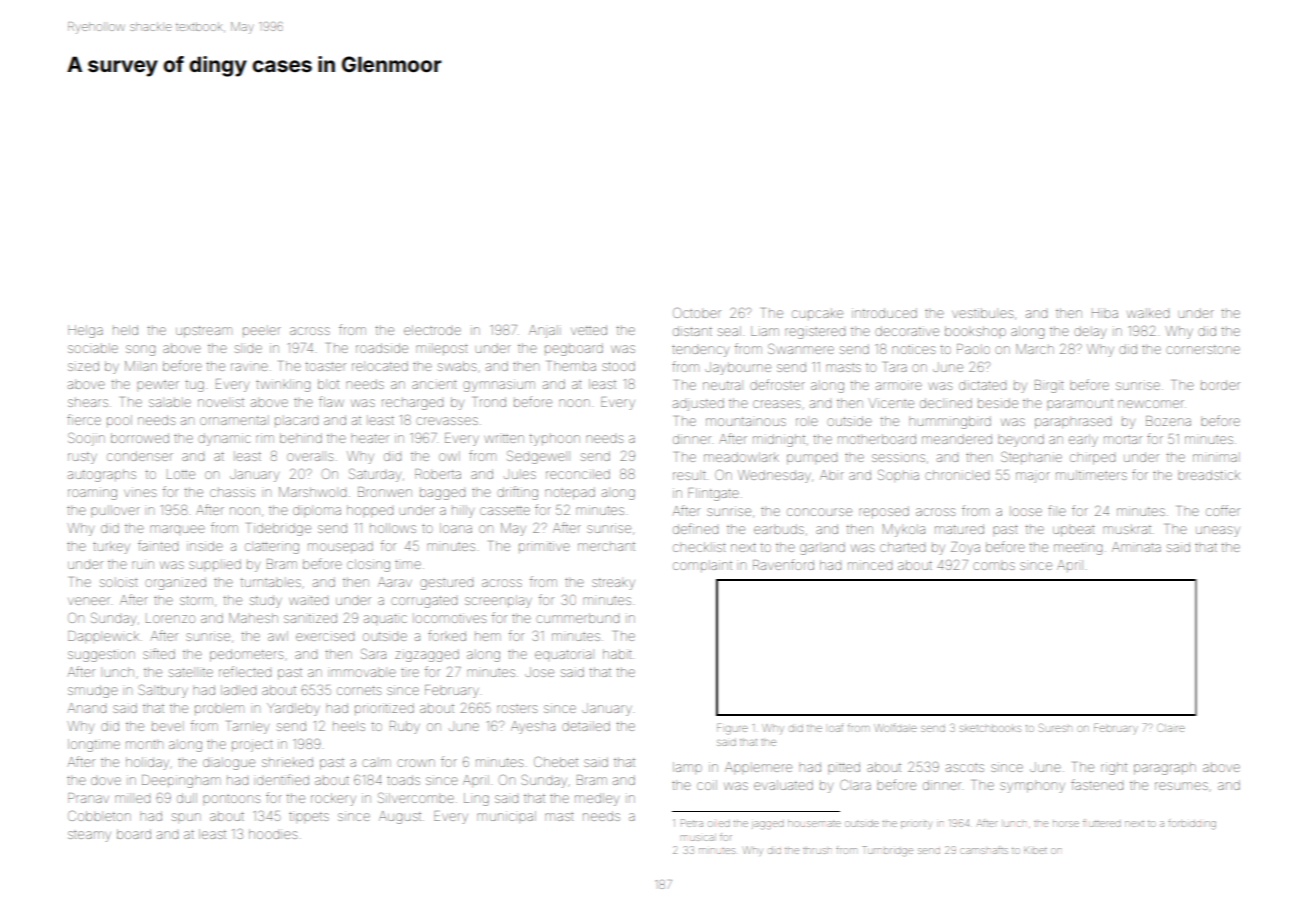  I want to click on study, so click(266, 601).
